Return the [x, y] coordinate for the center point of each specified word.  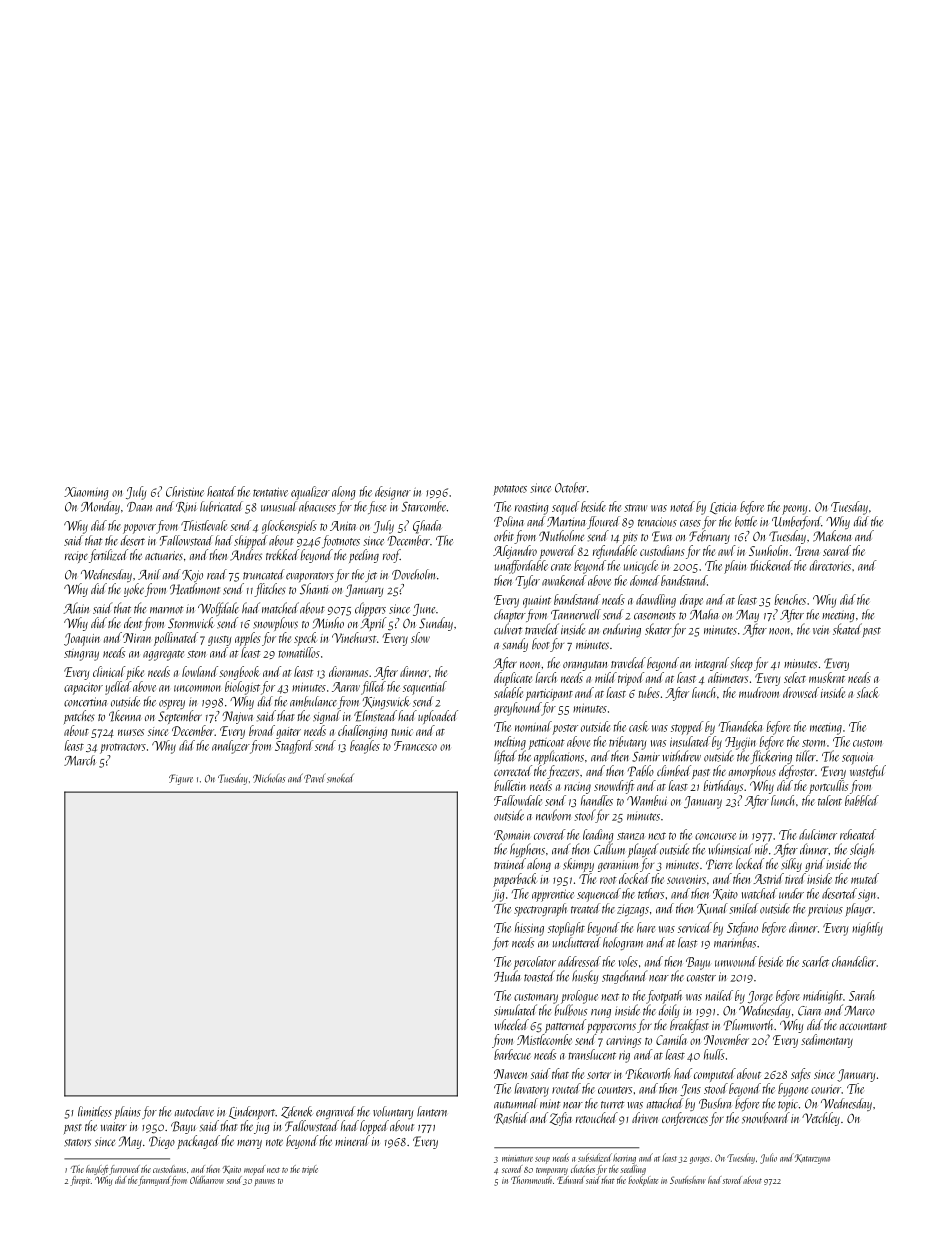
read [217, 574]
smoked [340, 778]
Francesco [415, 746]
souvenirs [686, 879]
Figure [181, 779]
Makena [832, 536]
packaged [199, 1142]
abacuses [317, 506]
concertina [85, 702]
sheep [742, 664]
